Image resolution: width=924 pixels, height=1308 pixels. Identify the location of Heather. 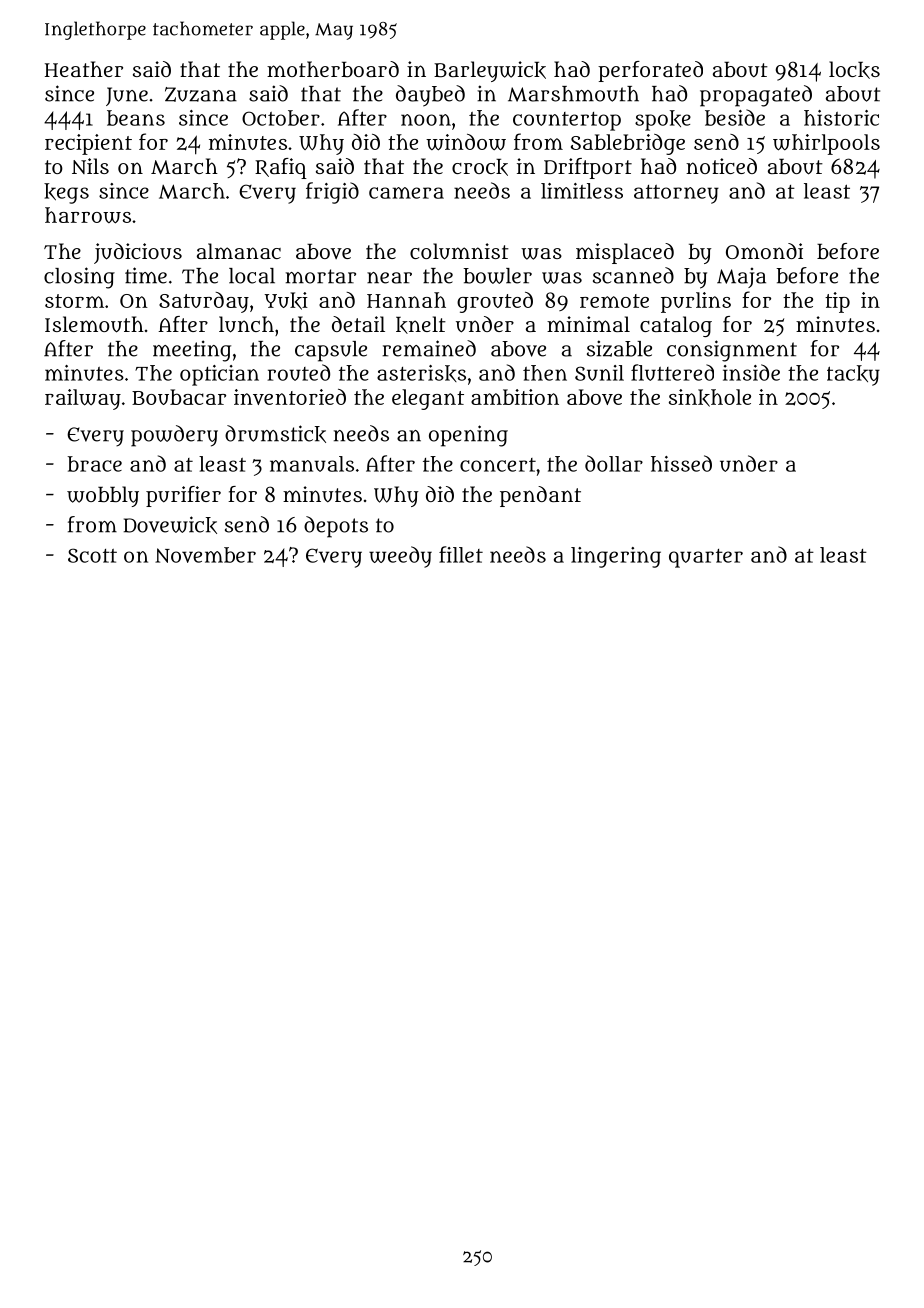
(84, 69).
